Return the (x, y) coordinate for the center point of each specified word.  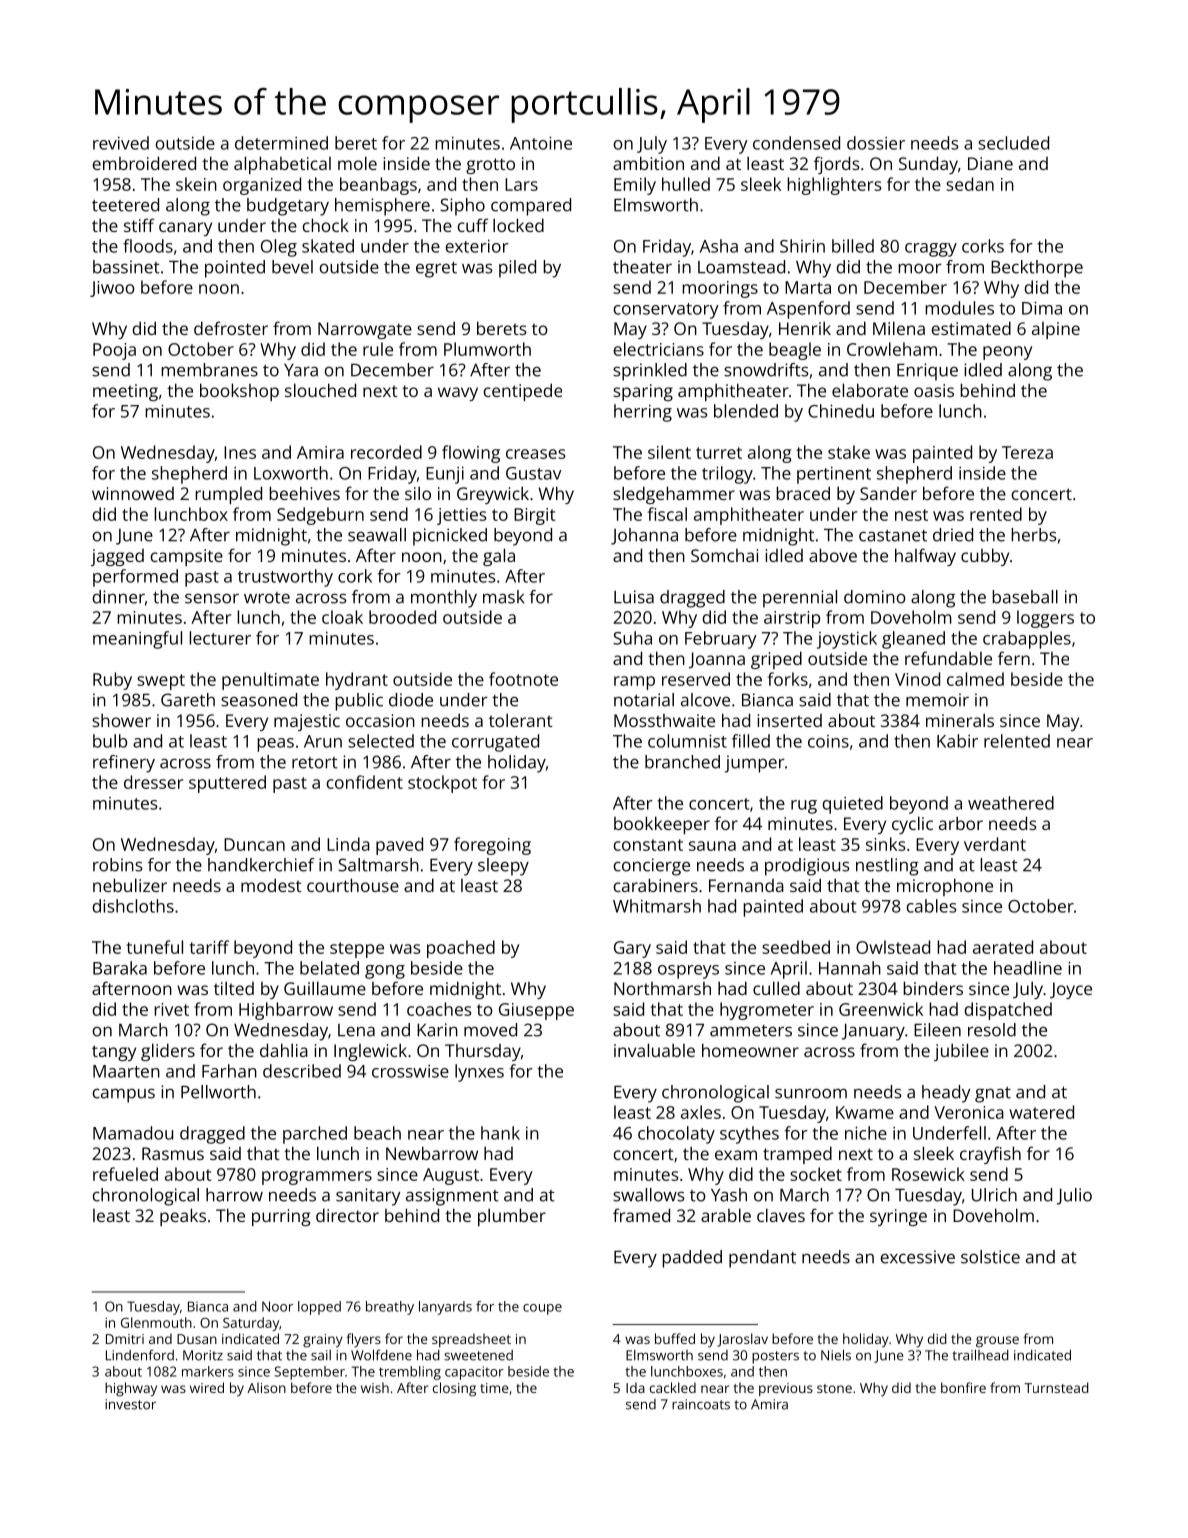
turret (719, 453)
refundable (948, 658)
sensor (212, 598)
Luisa (634, 597)
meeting (125, 392)
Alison (266, 1387)
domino (875, 597)
